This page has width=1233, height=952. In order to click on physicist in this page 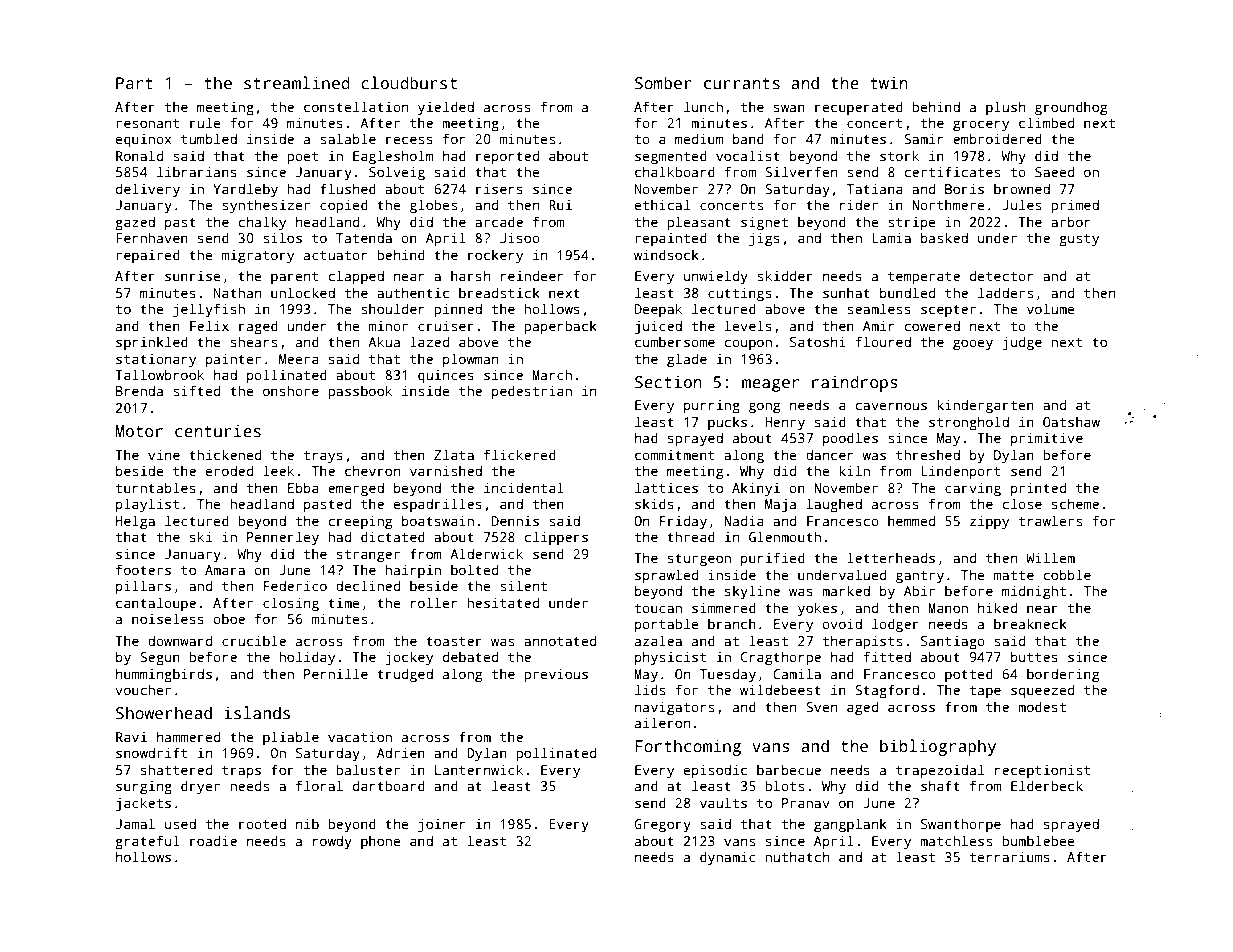, I will do `click(670, 658)`.
